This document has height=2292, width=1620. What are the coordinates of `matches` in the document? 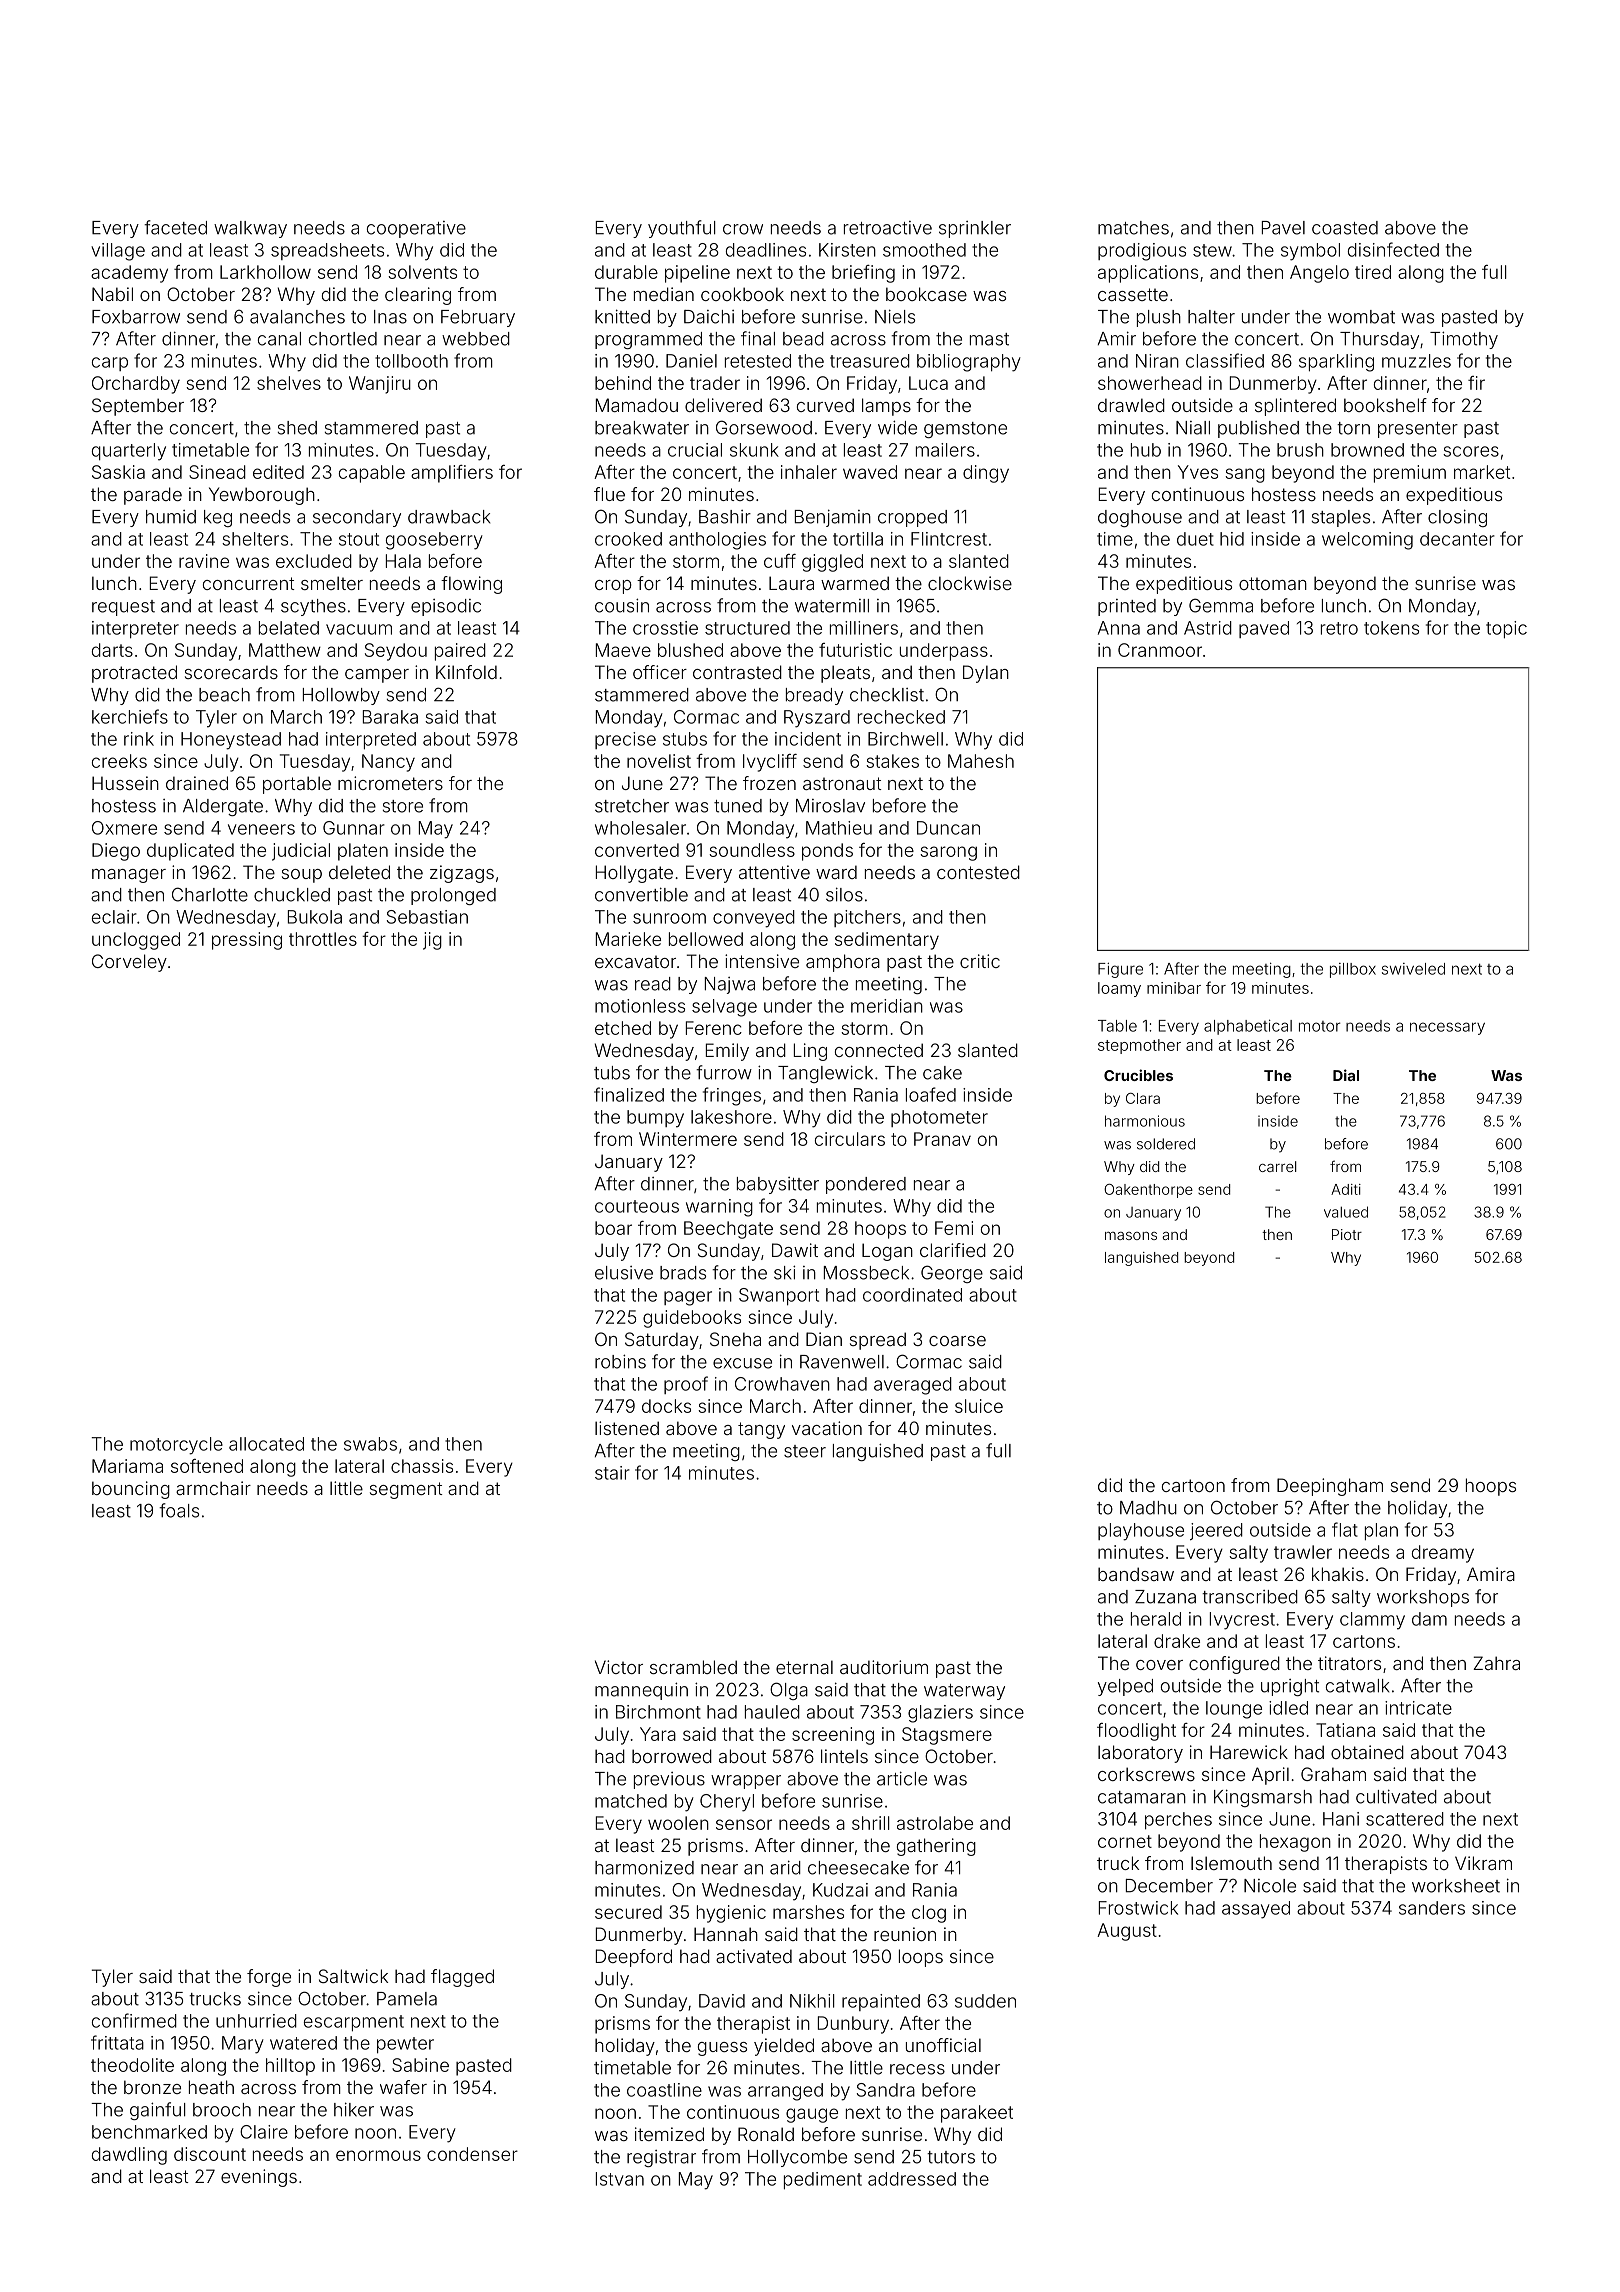 It's located at (1133, 228).
